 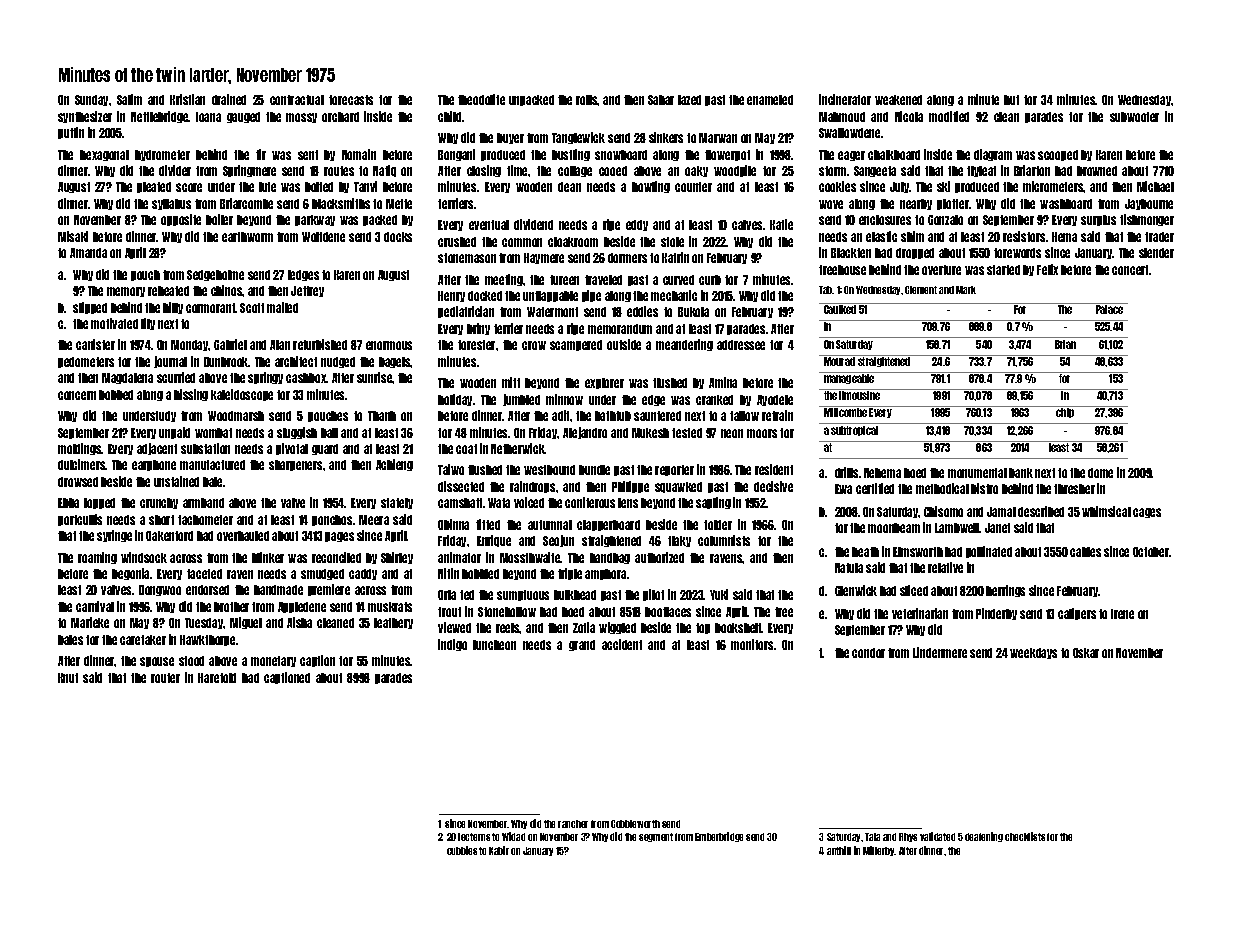 What do you see at coordinates (603, 280) in the screenshot?
I see `traveled` at bounding box center [603, 280].
